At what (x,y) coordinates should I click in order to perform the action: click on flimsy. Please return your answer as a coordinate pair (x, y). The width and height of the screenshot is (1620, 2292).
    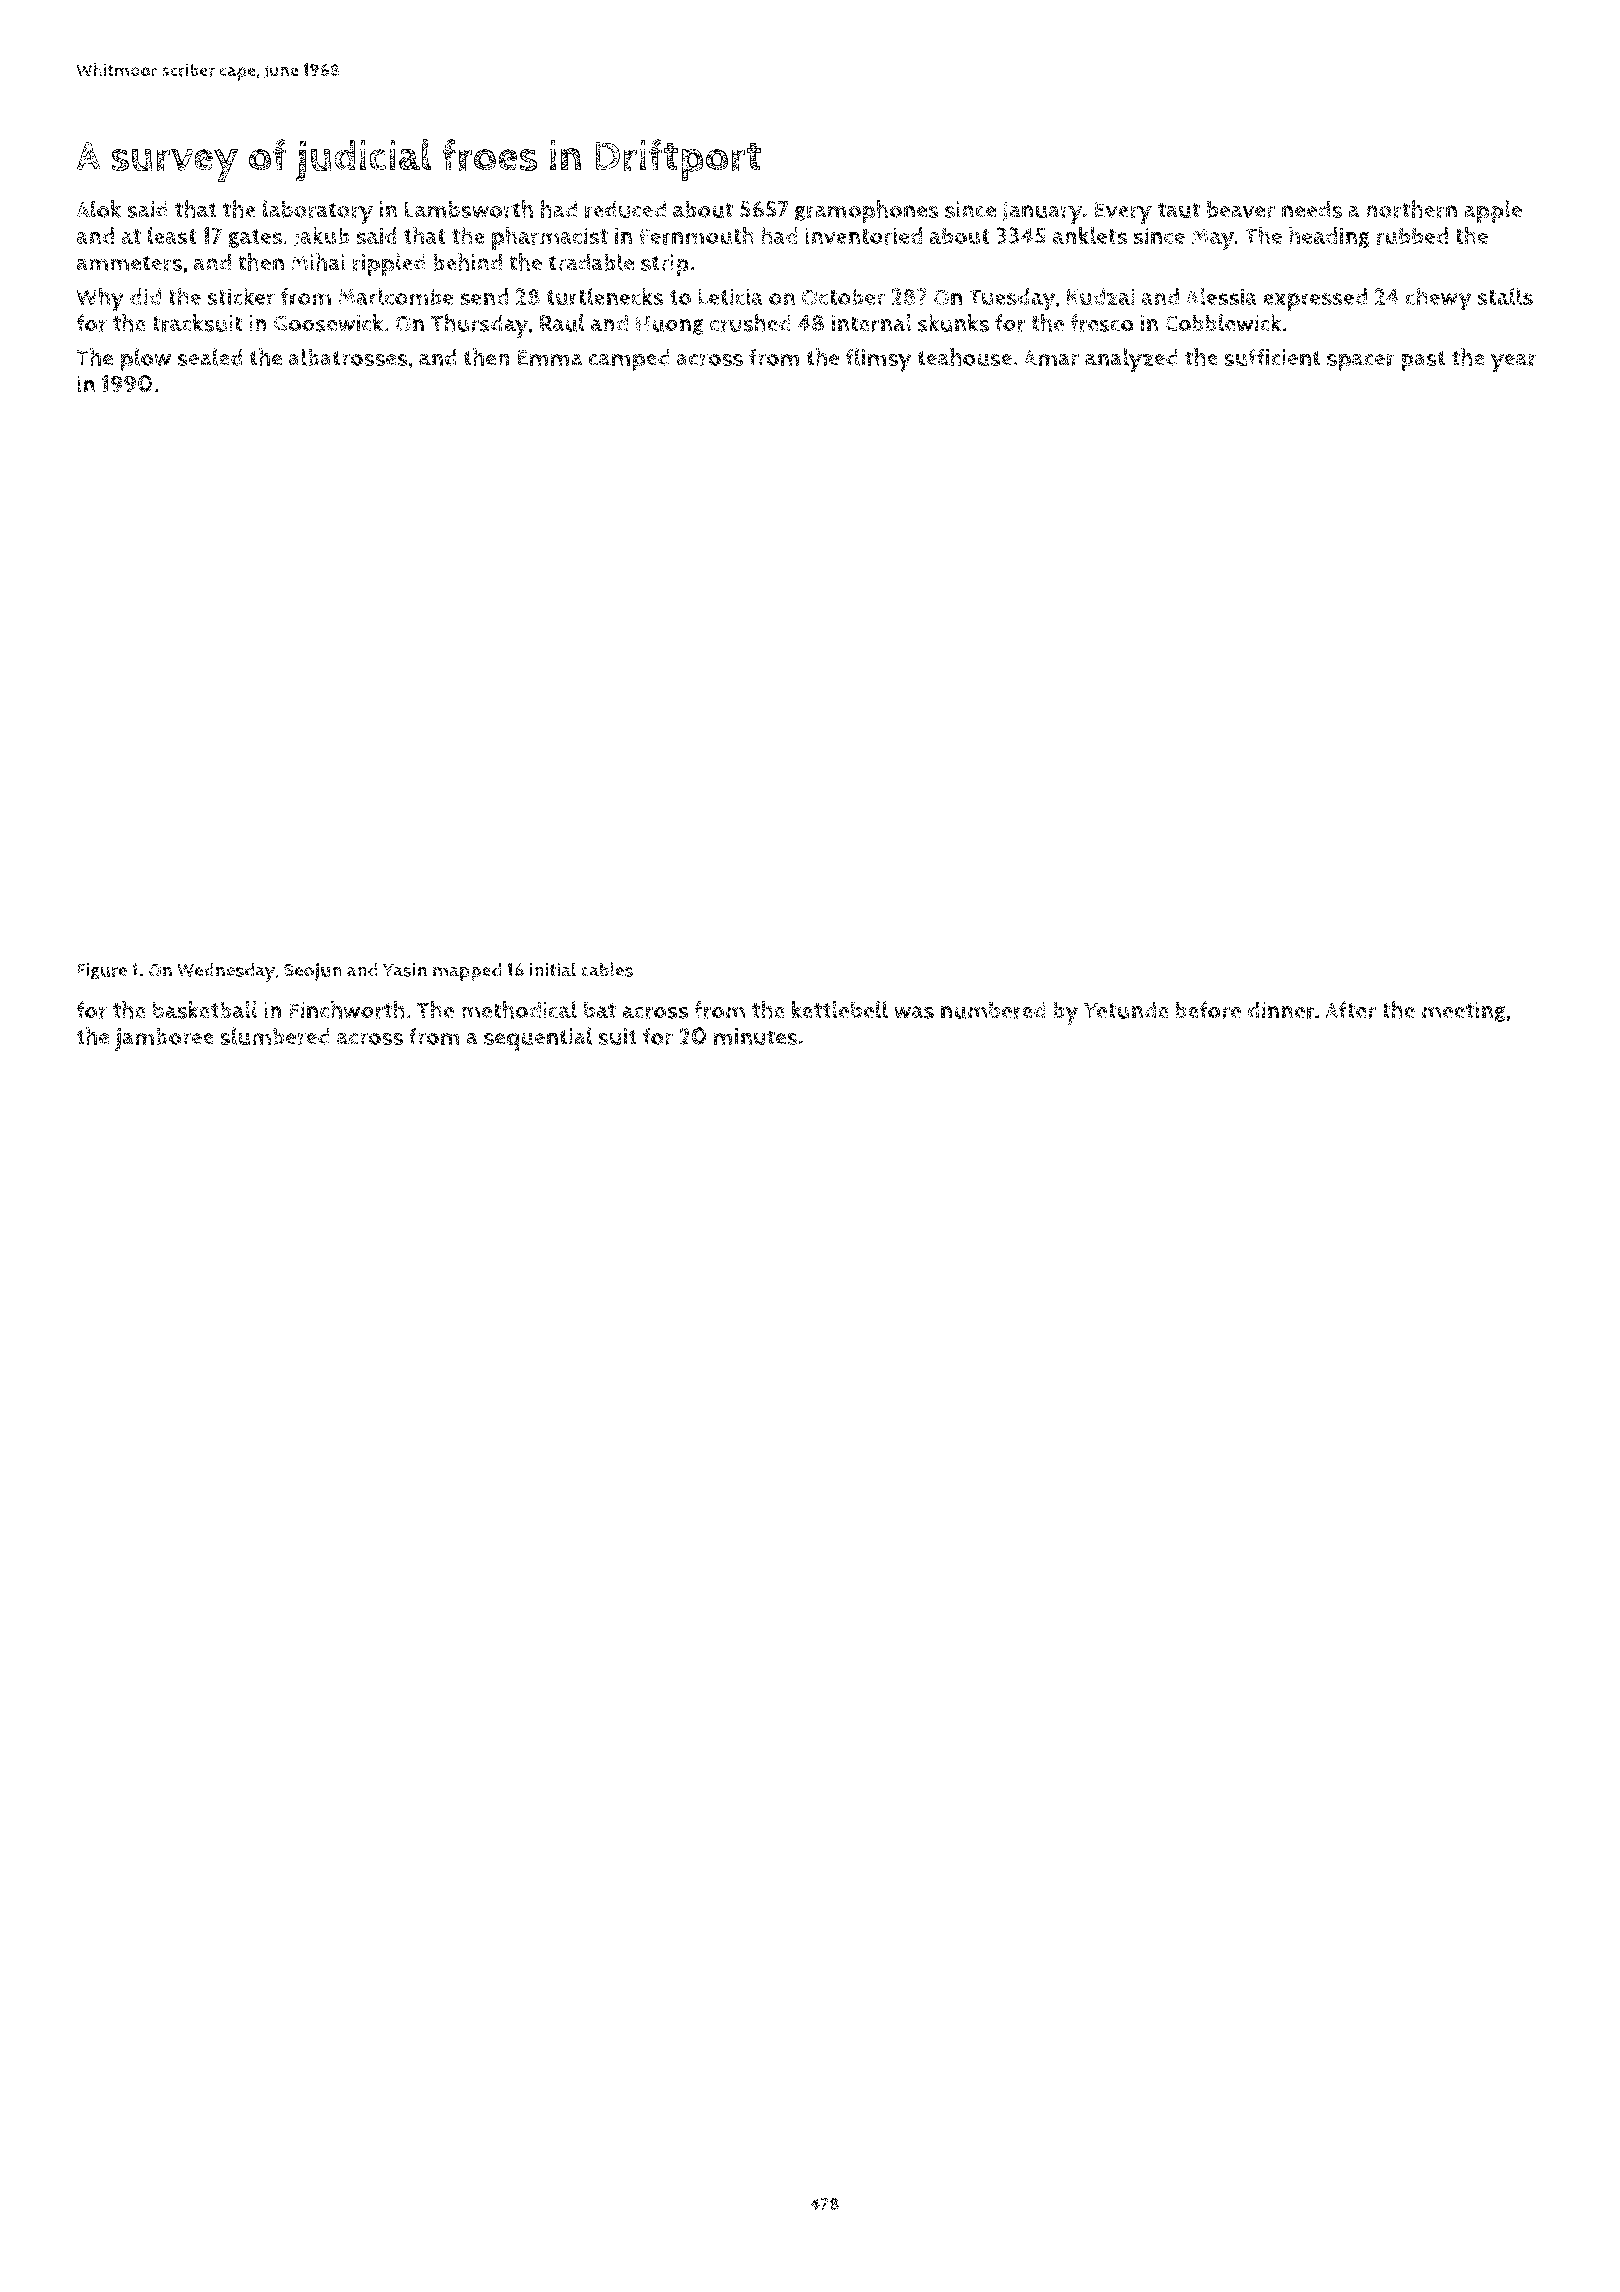
    Looking at the image, I should click on (878, 360).
